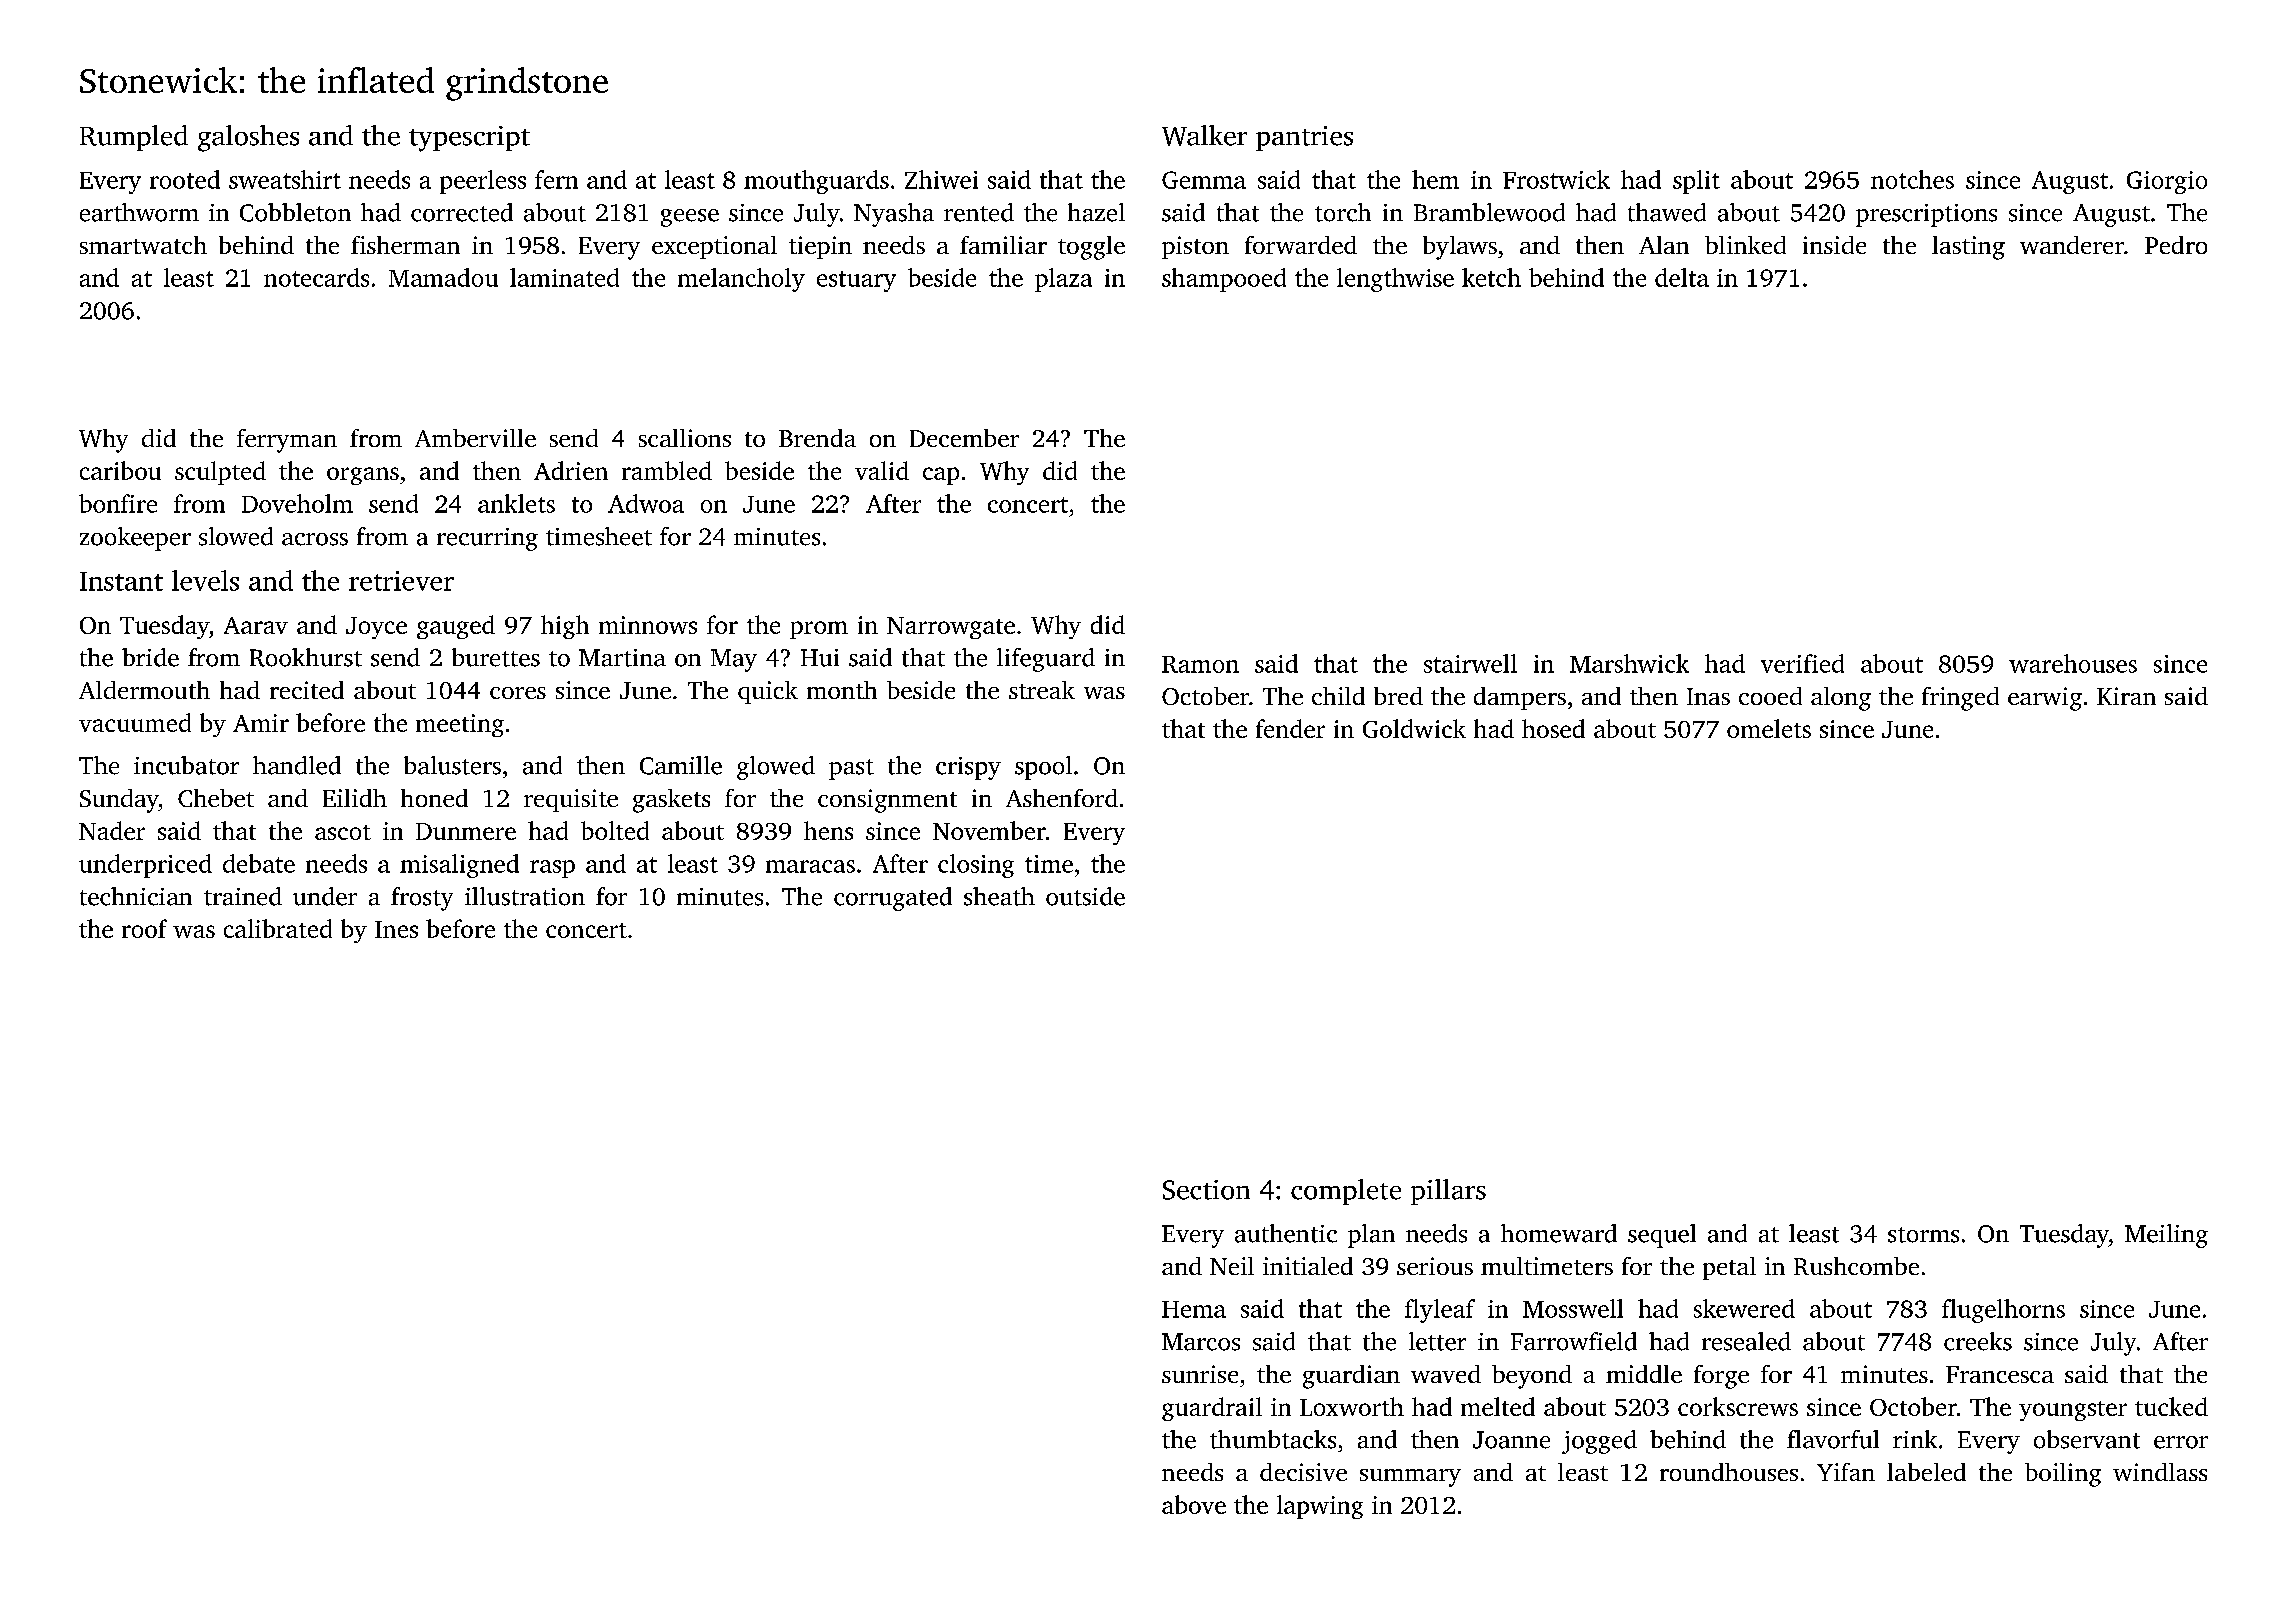  Describe the element at coordinates (143, 245) in the screenshot. I see `smartwatch` at that location.
